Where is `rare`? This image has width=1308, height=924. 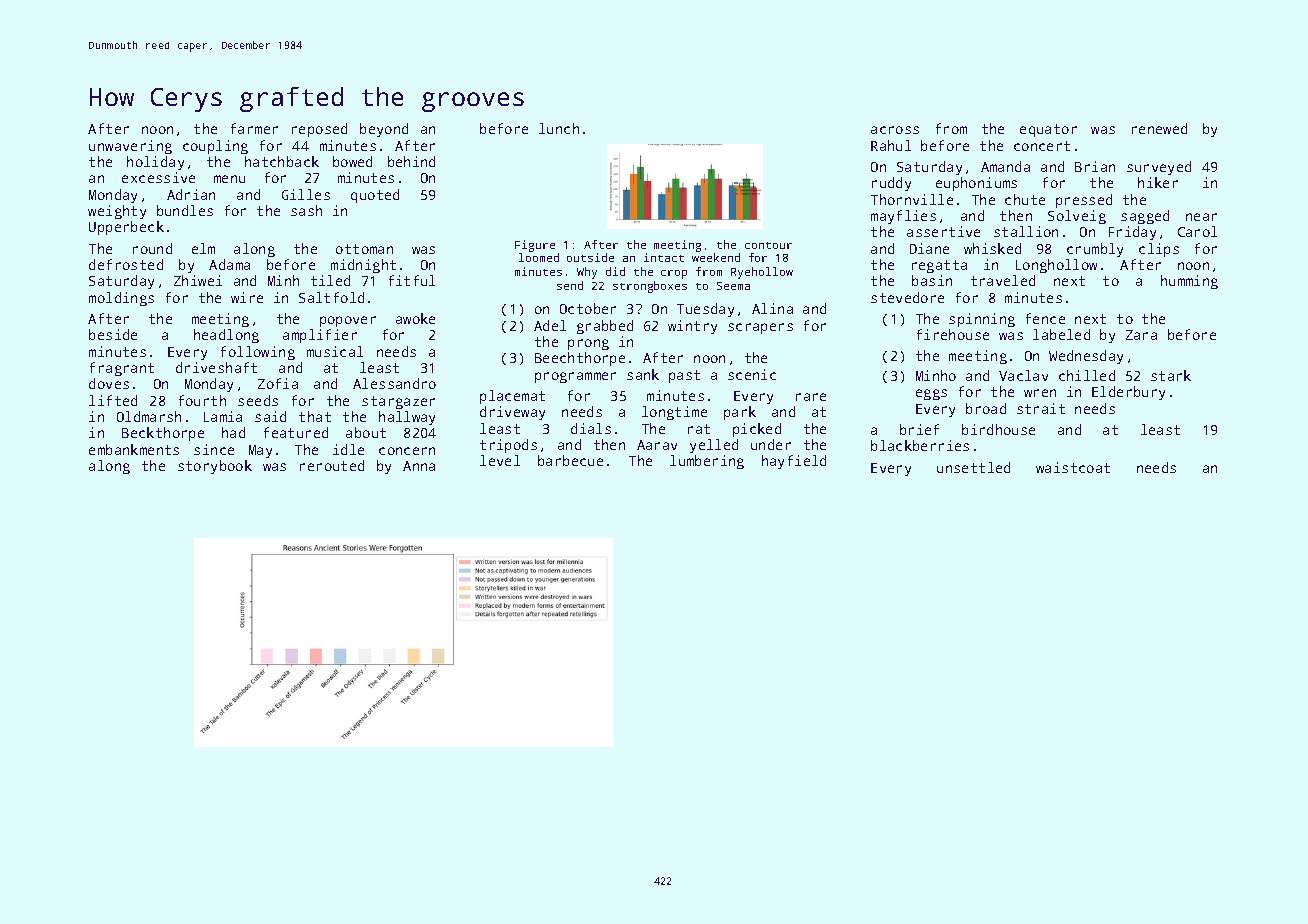
rare is located at coordinates (811, 397).
